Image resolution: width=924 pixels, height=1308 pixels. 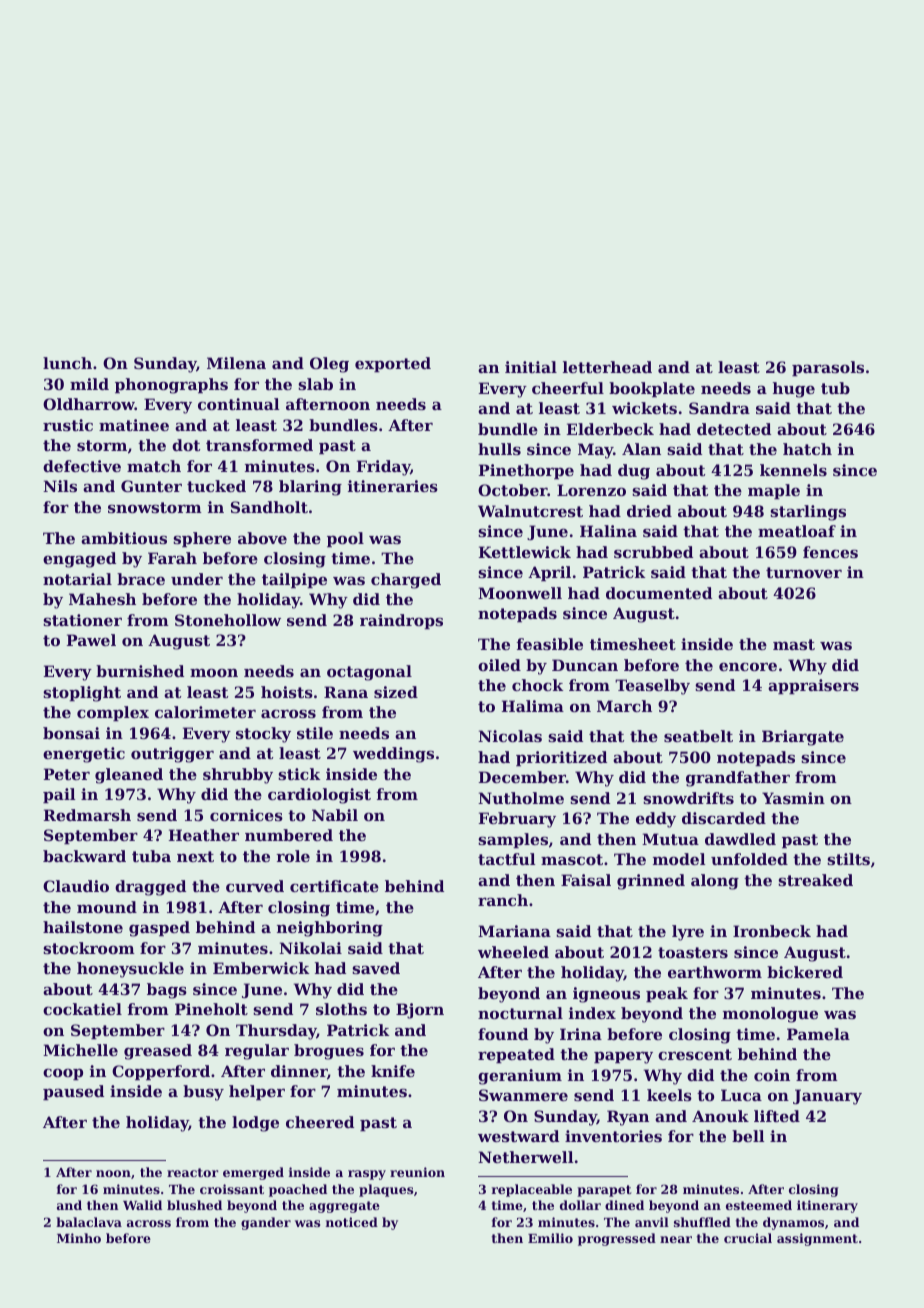 I want to click on Yasmin, so click(x=793, y=798).
